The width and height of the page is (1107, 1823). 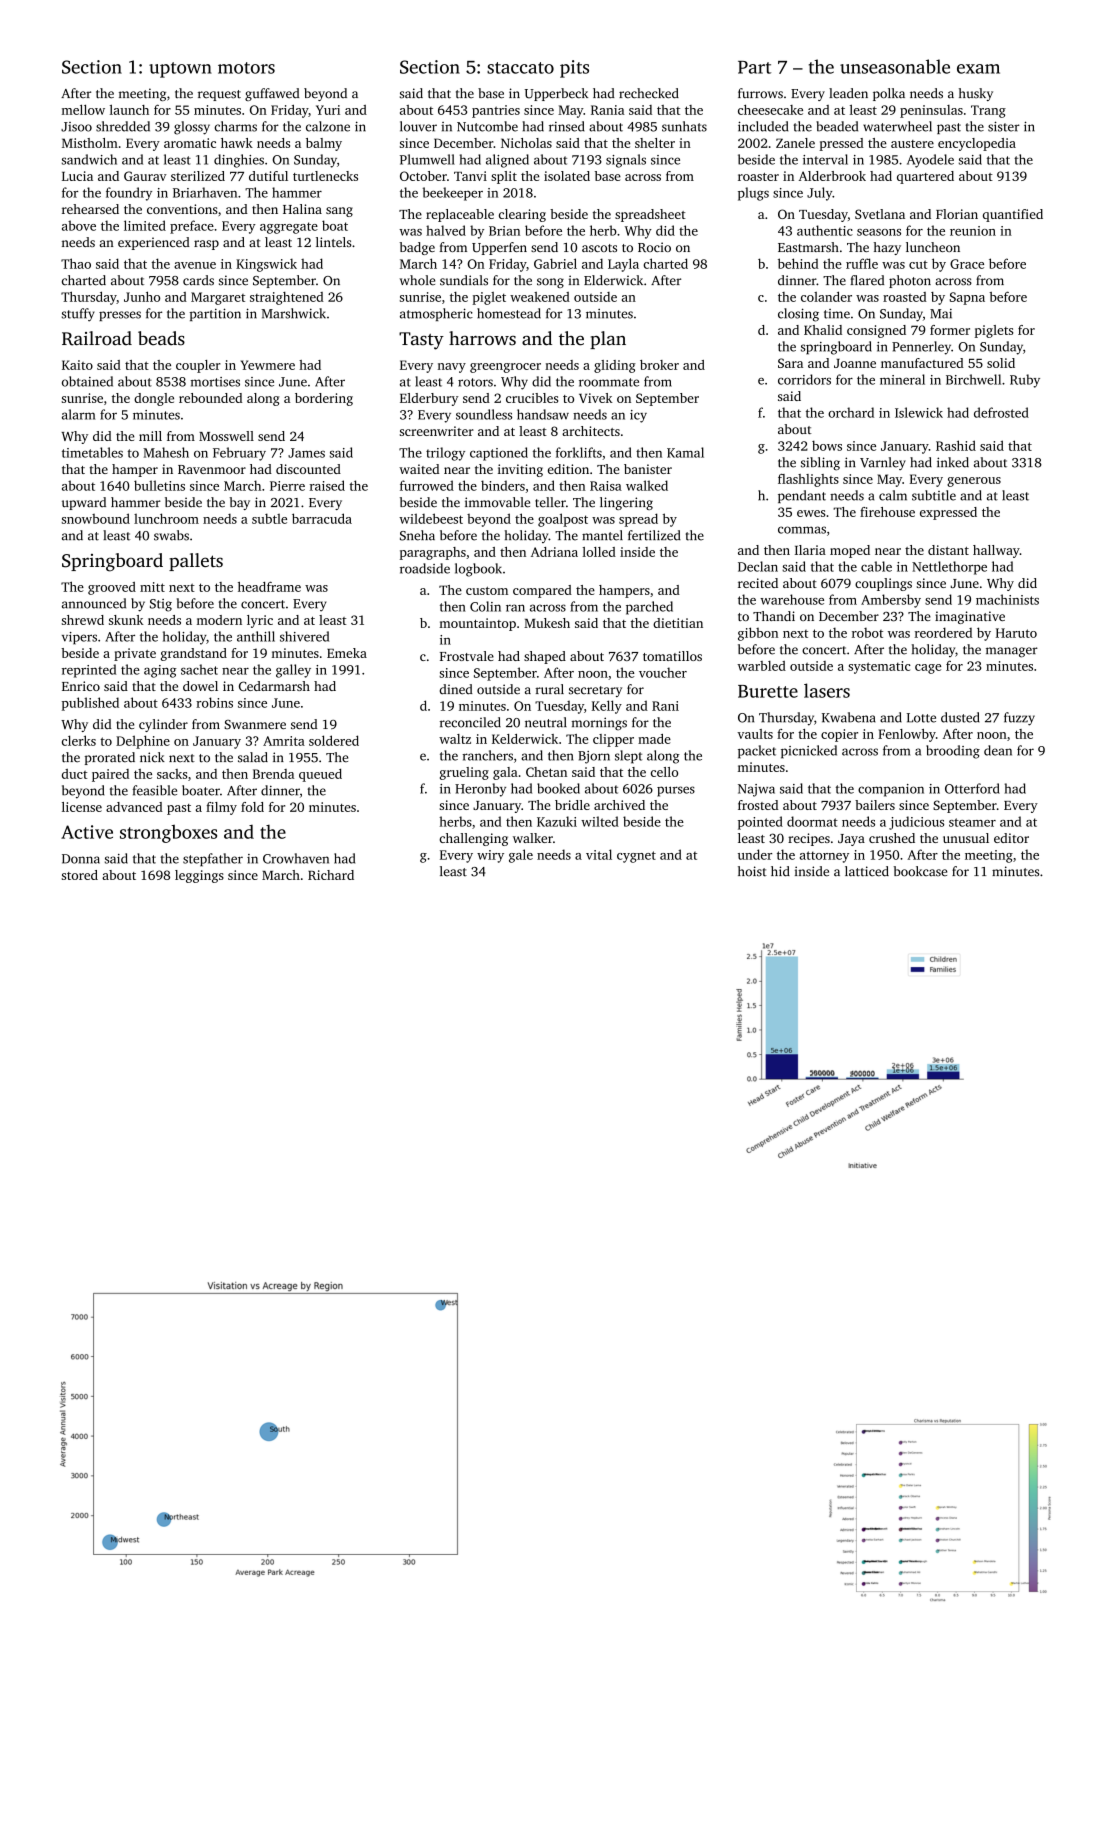 I want to click on leggings, so click(x=199, y=876).
